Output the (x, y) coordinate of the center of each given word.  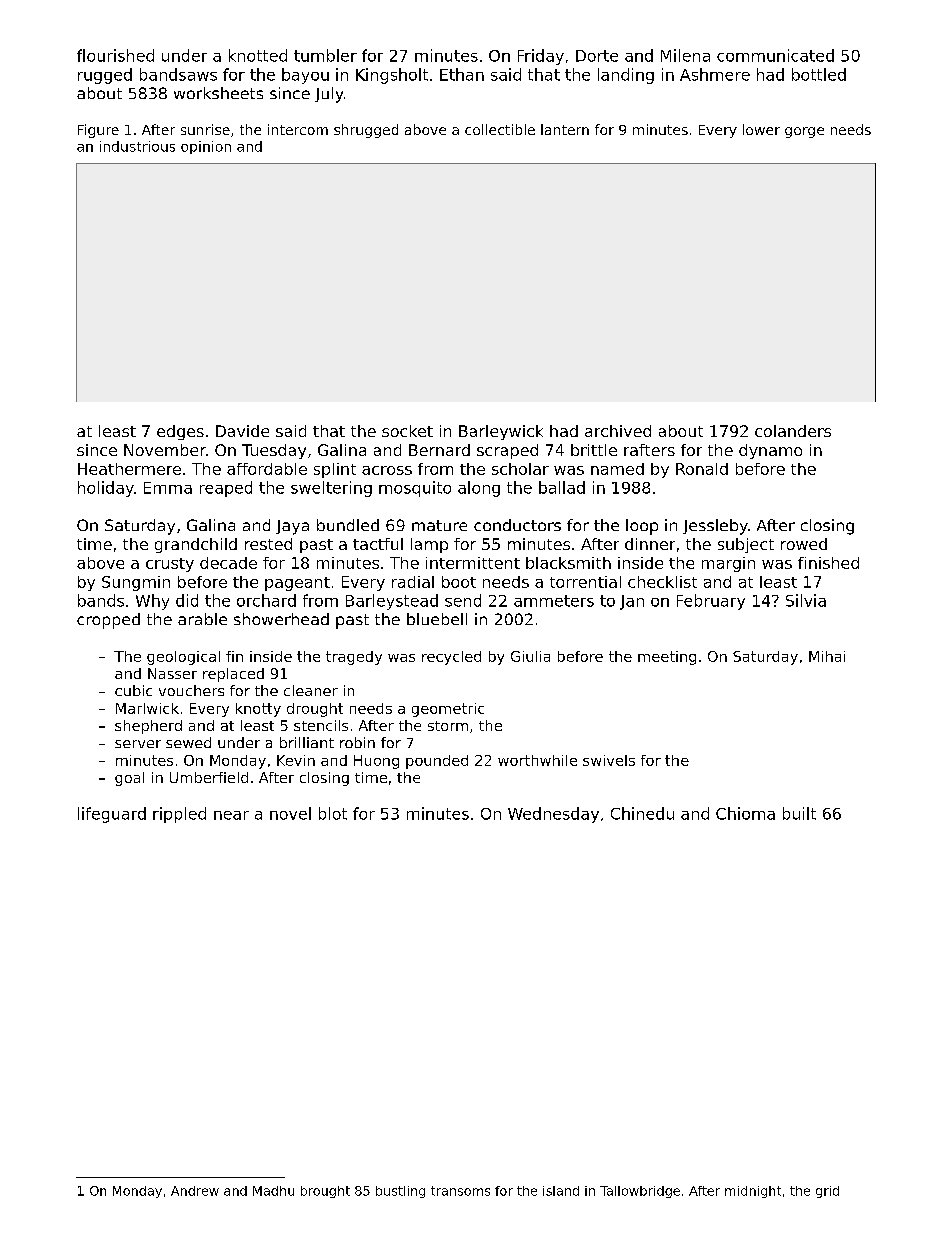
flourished (115, 55)
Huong (376, 762)
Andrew (195, 1191)
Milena (685, 55)
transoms (460, 1191)
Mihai (827, 656)
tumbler (325, 55)
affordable (267, 469)
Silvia (806, 600)
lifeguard (112, 815)
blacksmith (568, 563)
